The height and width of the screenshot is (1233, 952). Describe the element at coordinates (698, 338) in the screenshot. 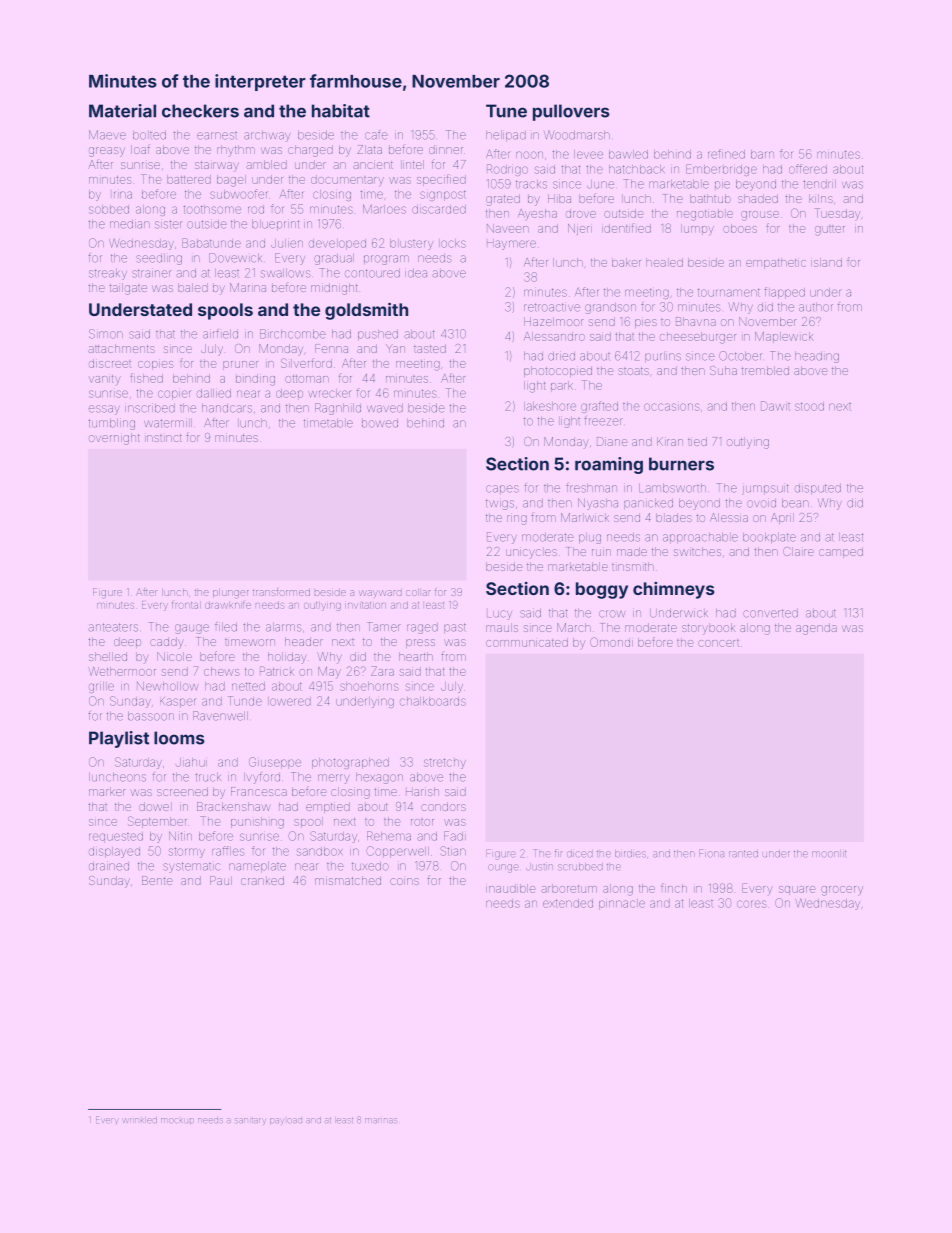

I see `cheeseburger` at that location.
